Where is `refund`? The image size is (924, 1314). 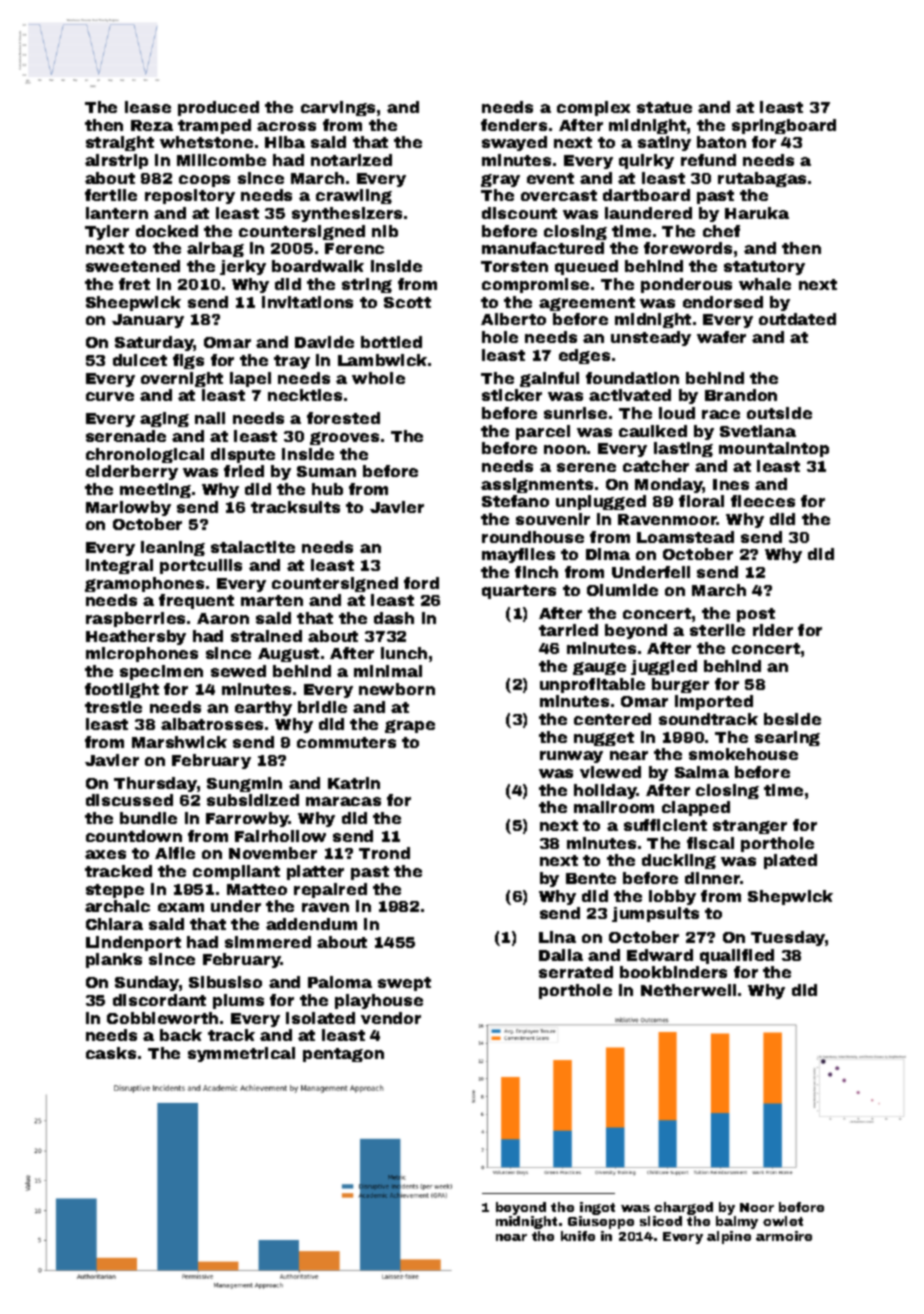
refund is located at coordinates (708, 160).
